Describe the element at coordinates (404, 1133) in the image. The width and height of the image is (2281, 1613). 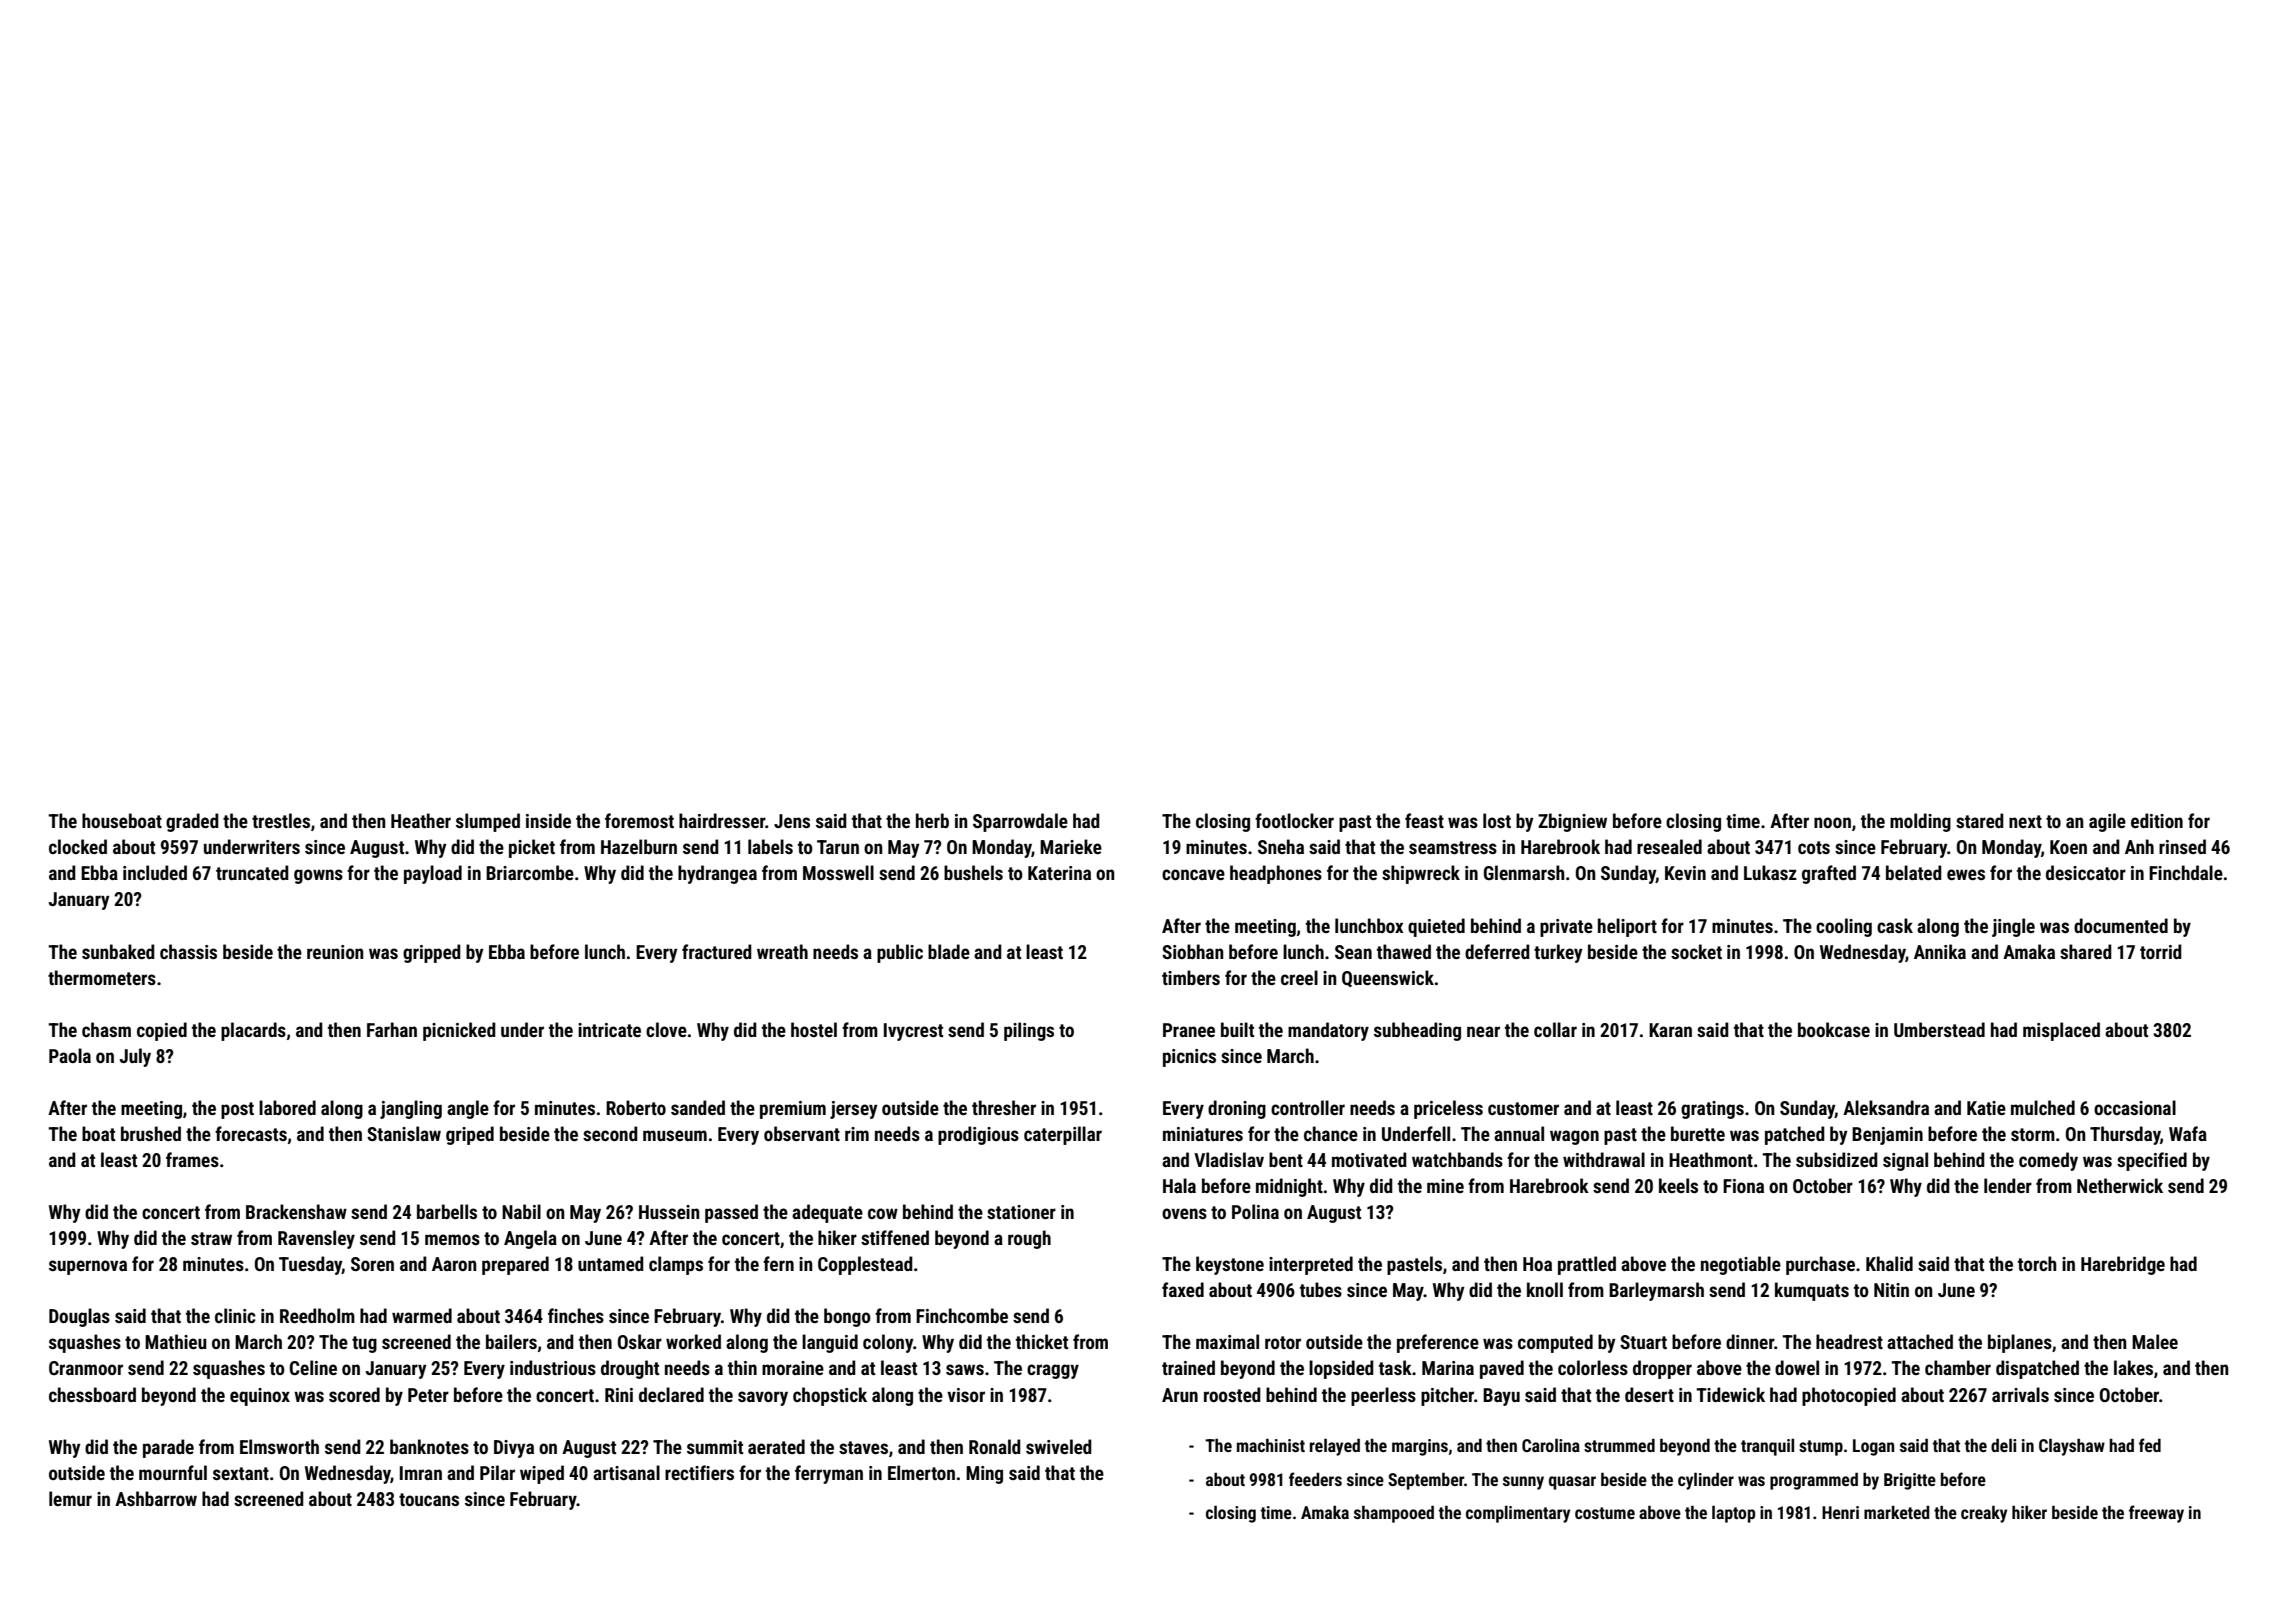
I see `Stanislaw` at that location.
